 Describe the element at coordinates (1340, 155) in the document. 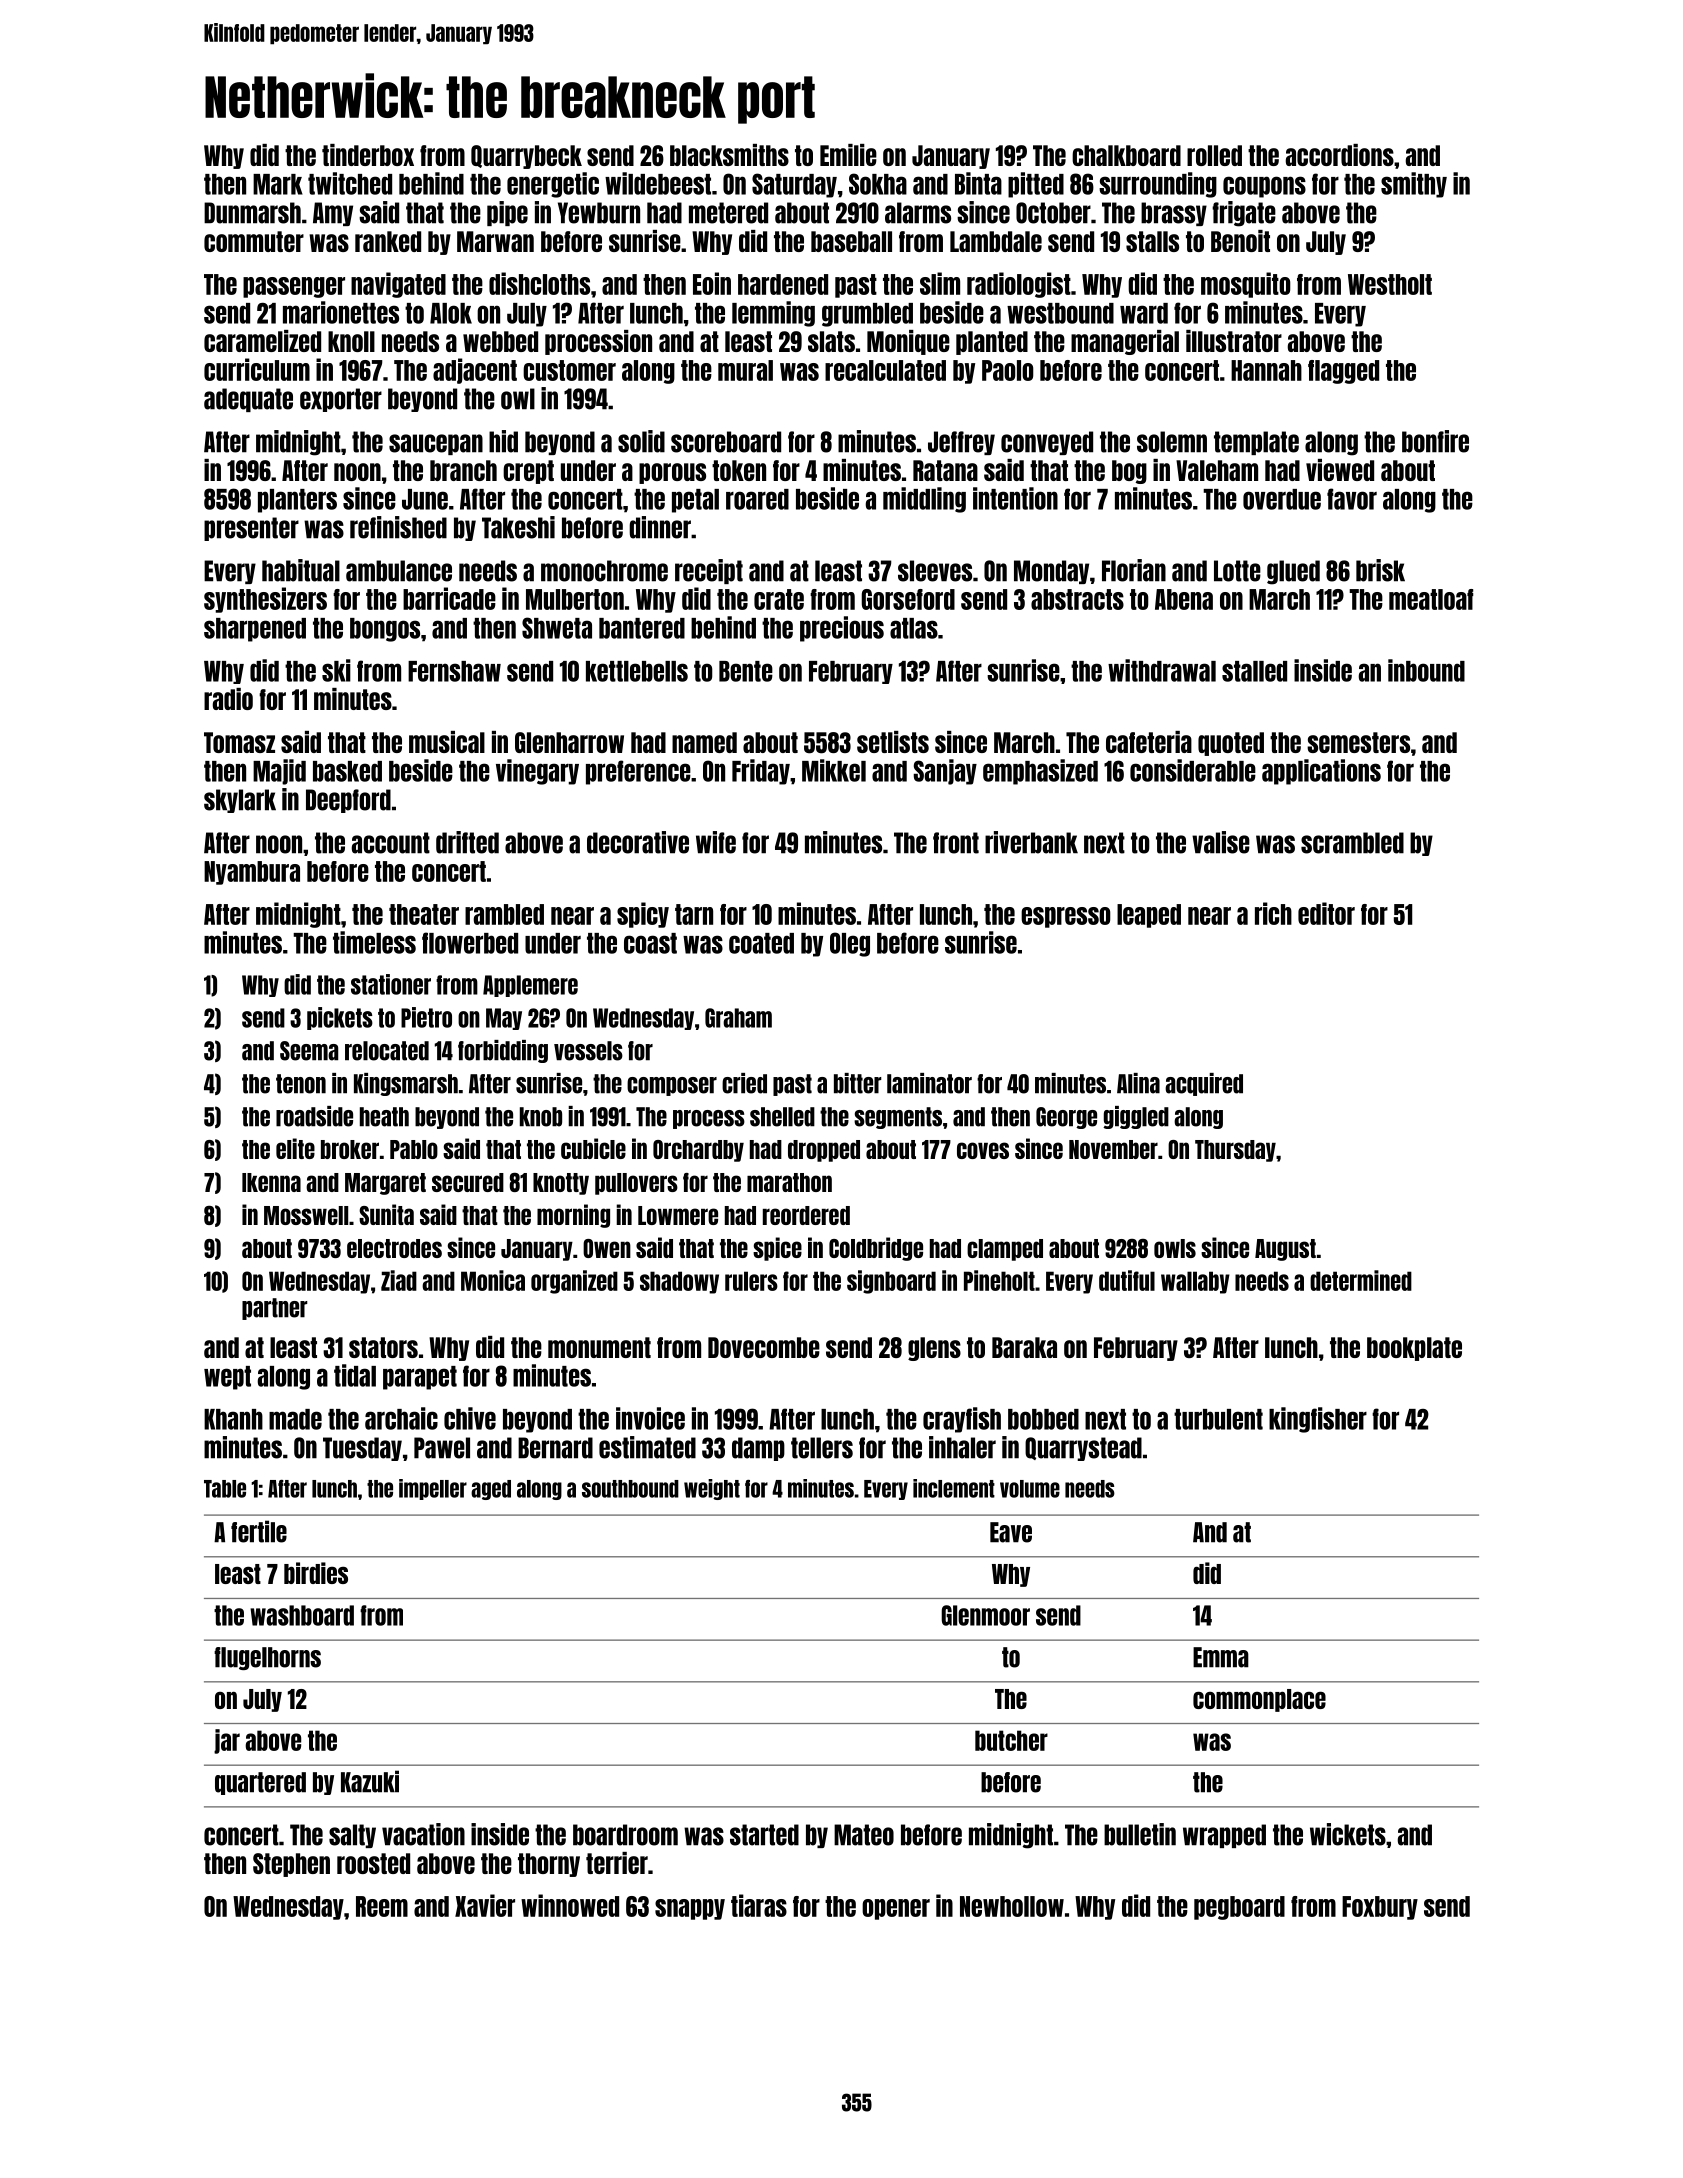

I see `accordions` at that location.
